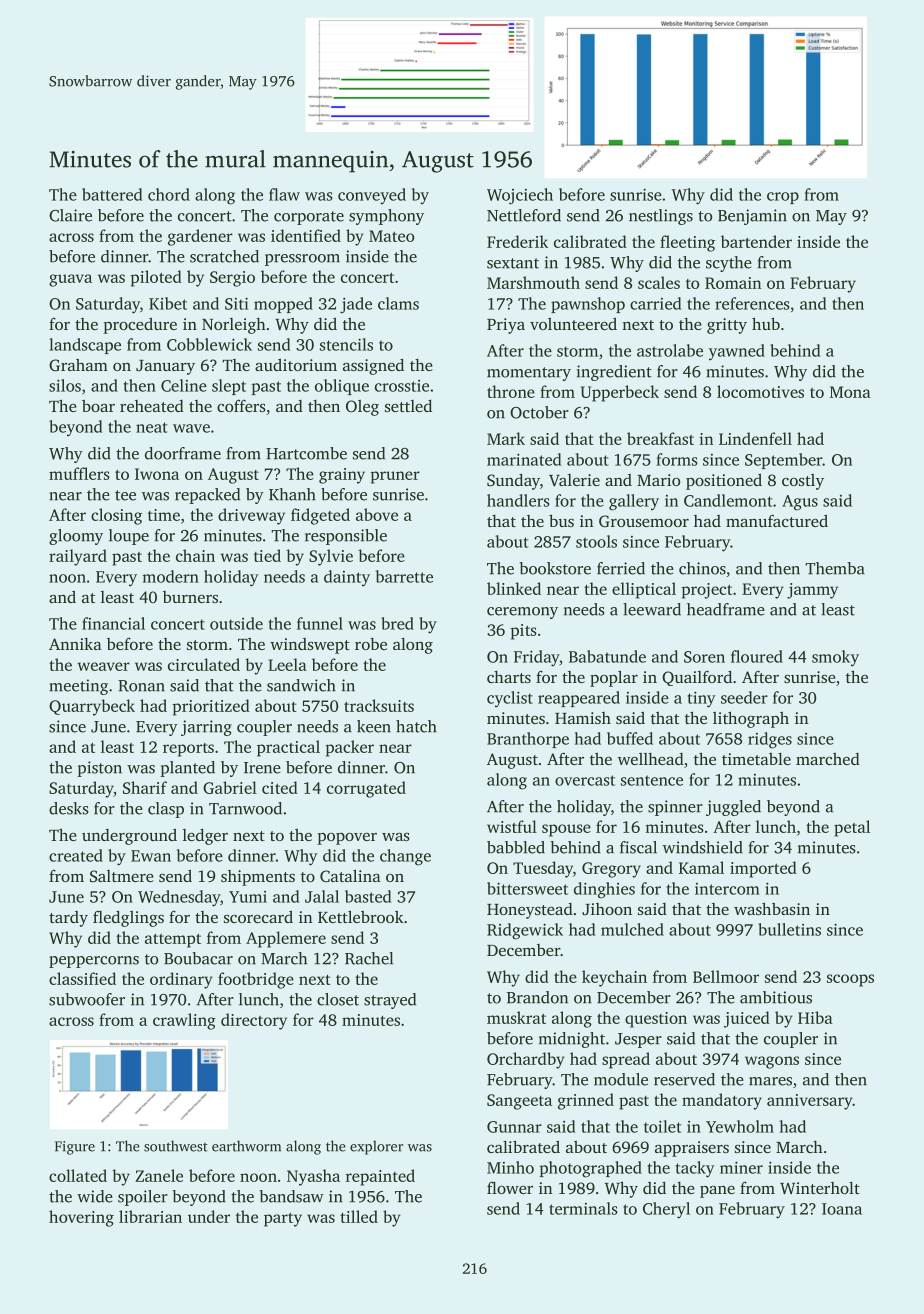 Image resolution: width=924 pixels, height=1314 pixels. I want to click on coffers, so click(241, 405).
